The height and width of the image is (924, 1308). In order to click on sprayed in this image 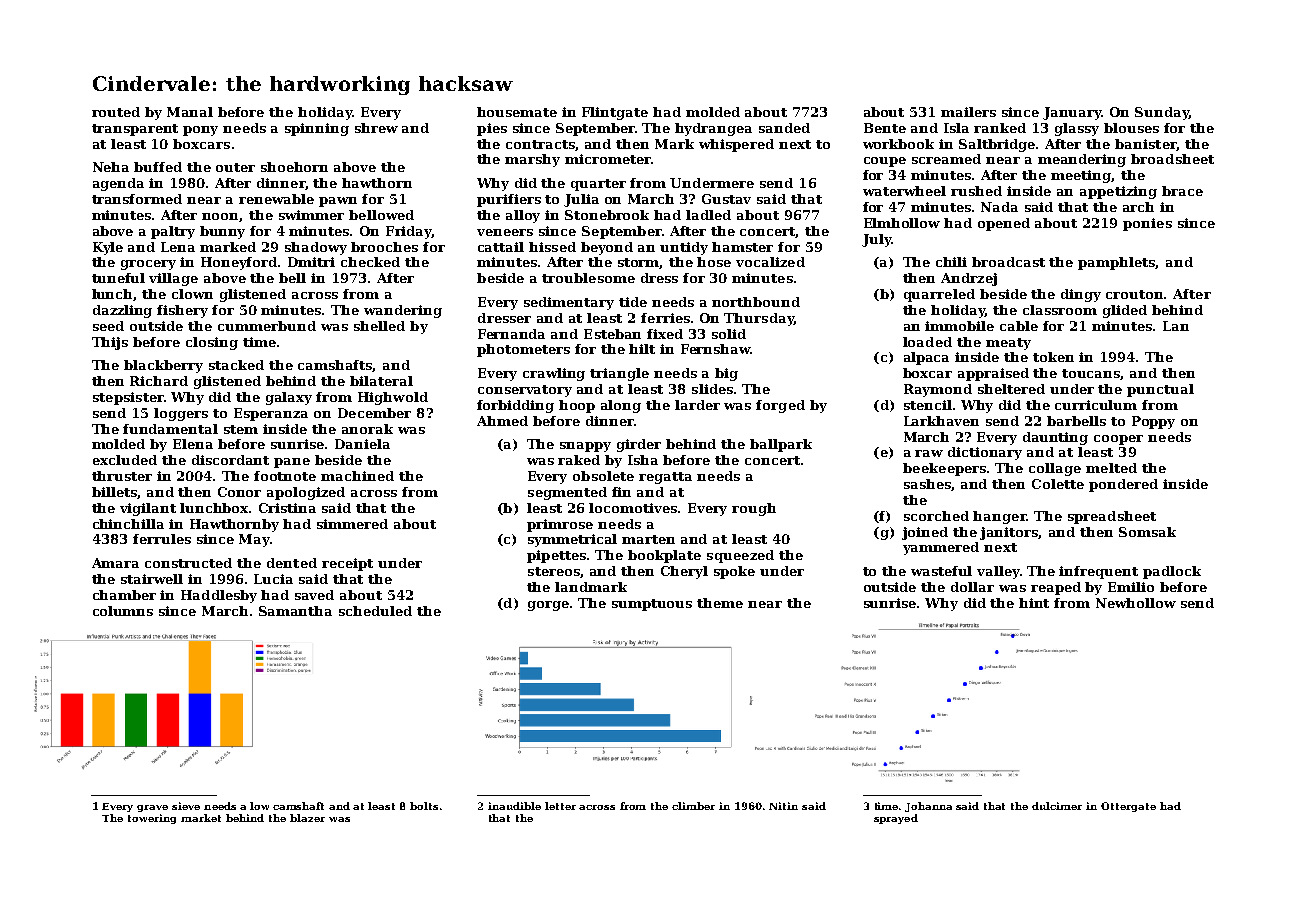, I will do `click(896, 819)`.
